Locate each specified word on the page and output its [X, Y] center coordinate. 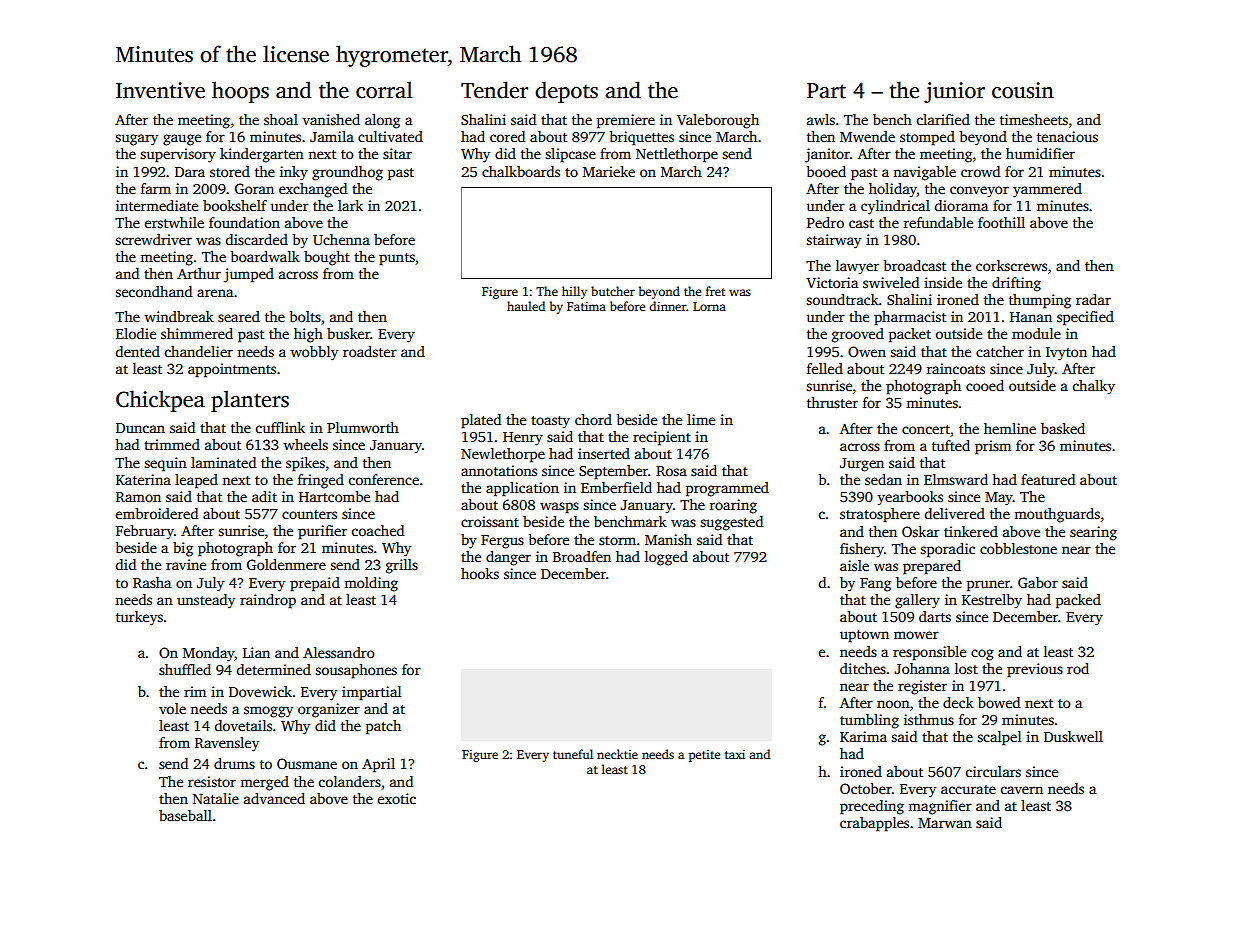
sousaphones [356, 671]
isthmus [929, 719]
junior [954, 92]
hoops [240, 92]
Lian [256, 652]
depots [566, 92]
